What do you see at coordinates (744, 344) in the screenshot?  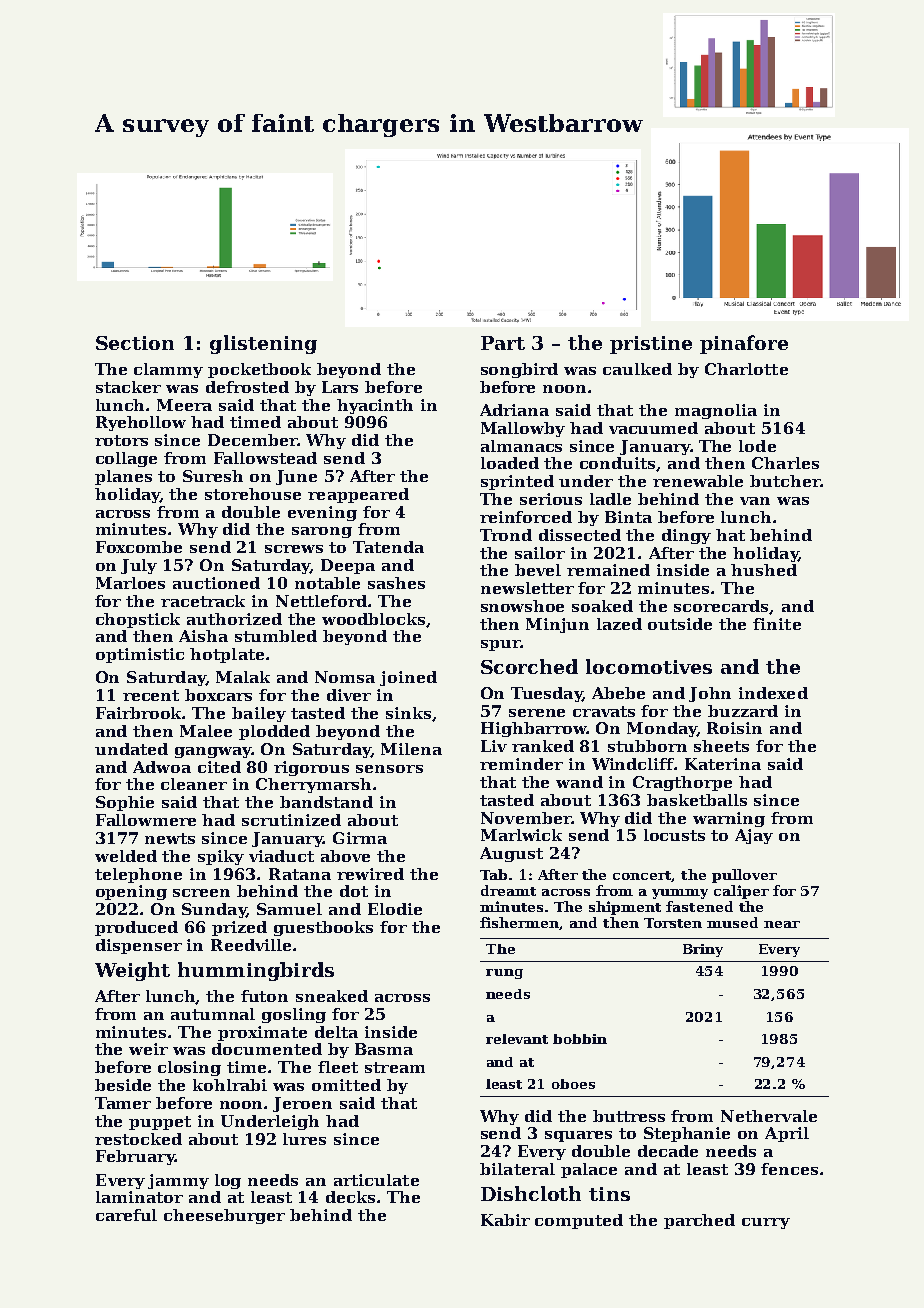 I see `pinafore` at bounding box center [744, 344].
